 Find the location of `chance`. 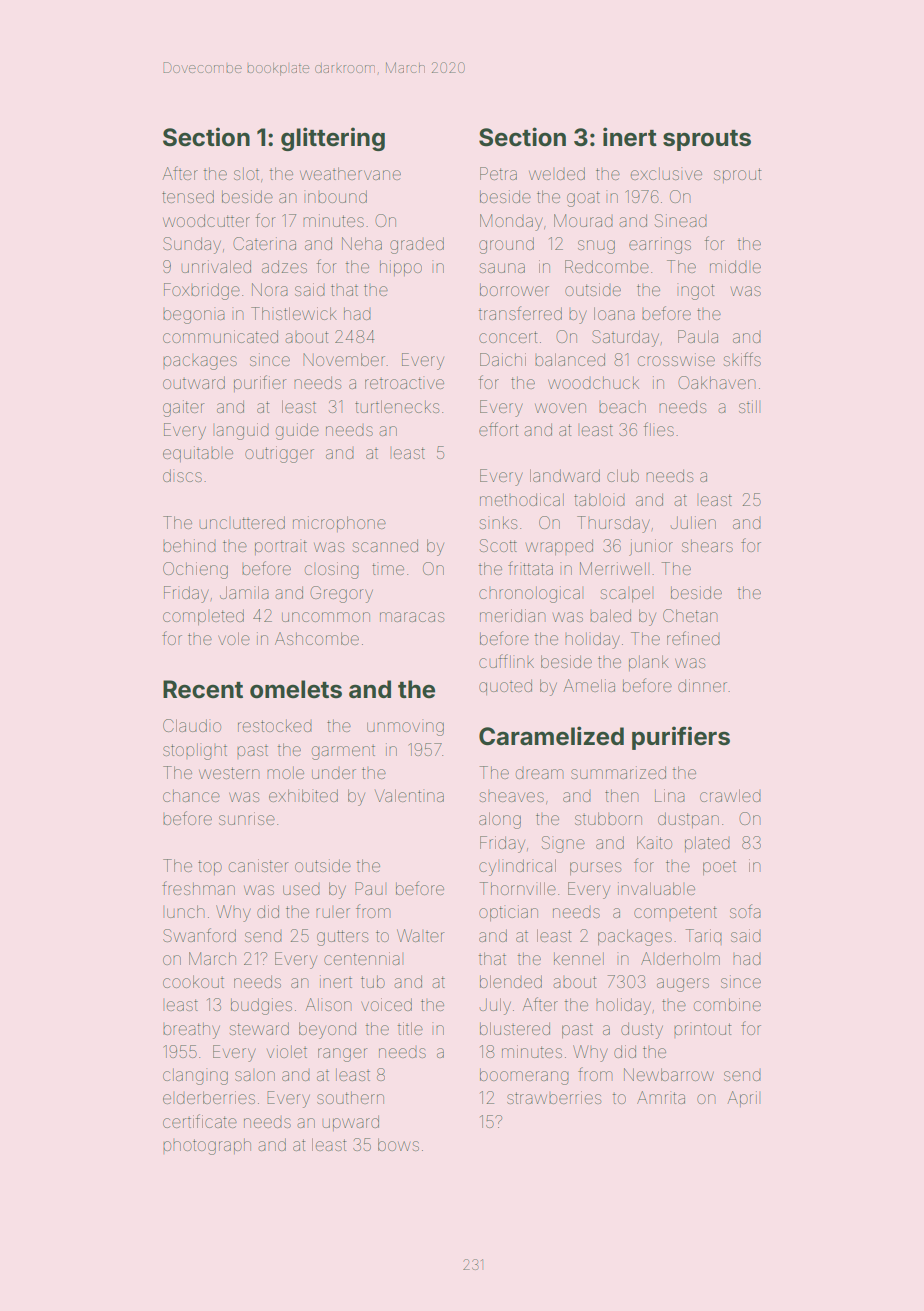

chance is located at coordinates (191, 795).
